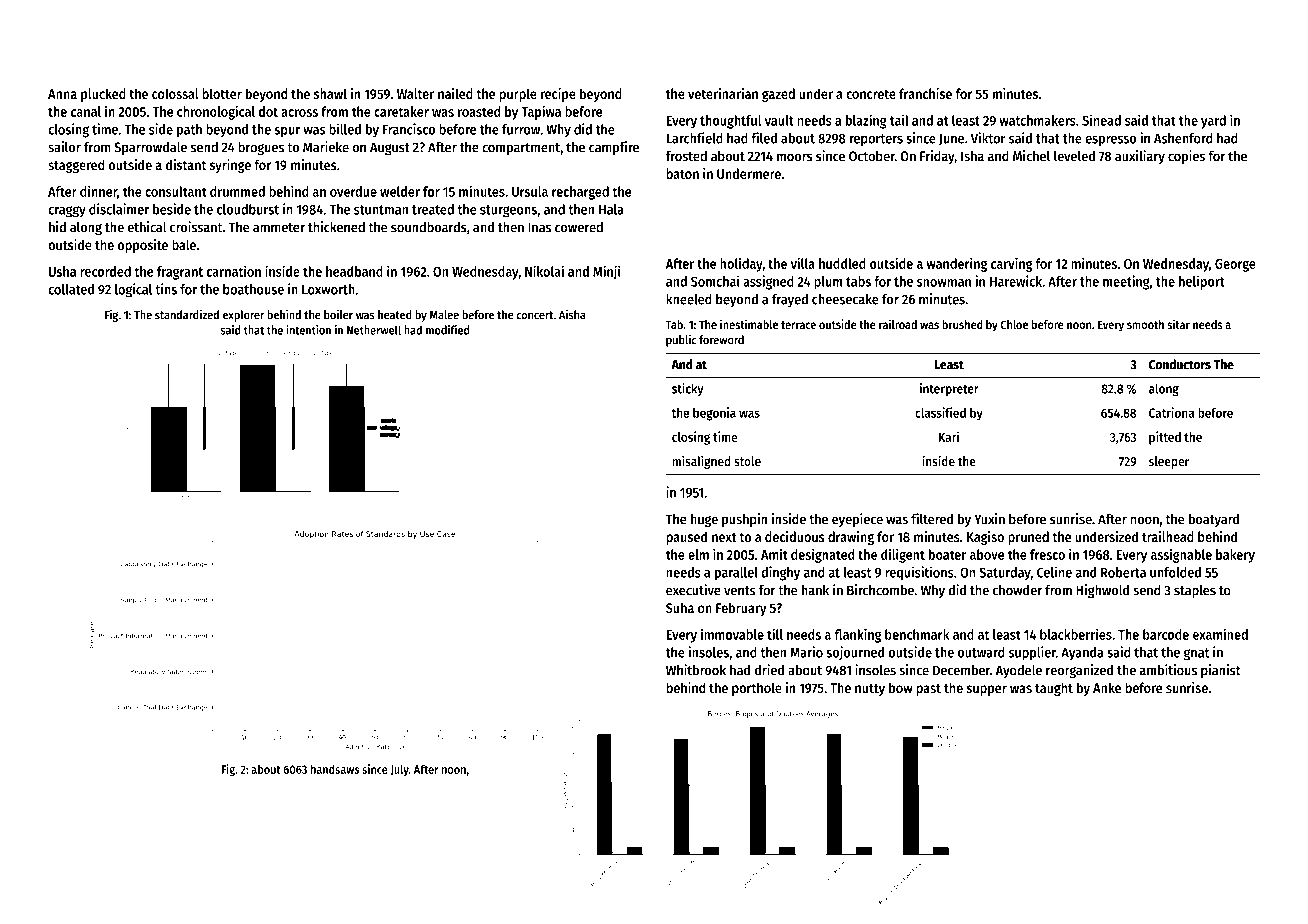 The image size is (1308, 924). What do you see at coordinates (541, 112) in the page?
I see `Tapiwa` at bounding box center [541, 112].
